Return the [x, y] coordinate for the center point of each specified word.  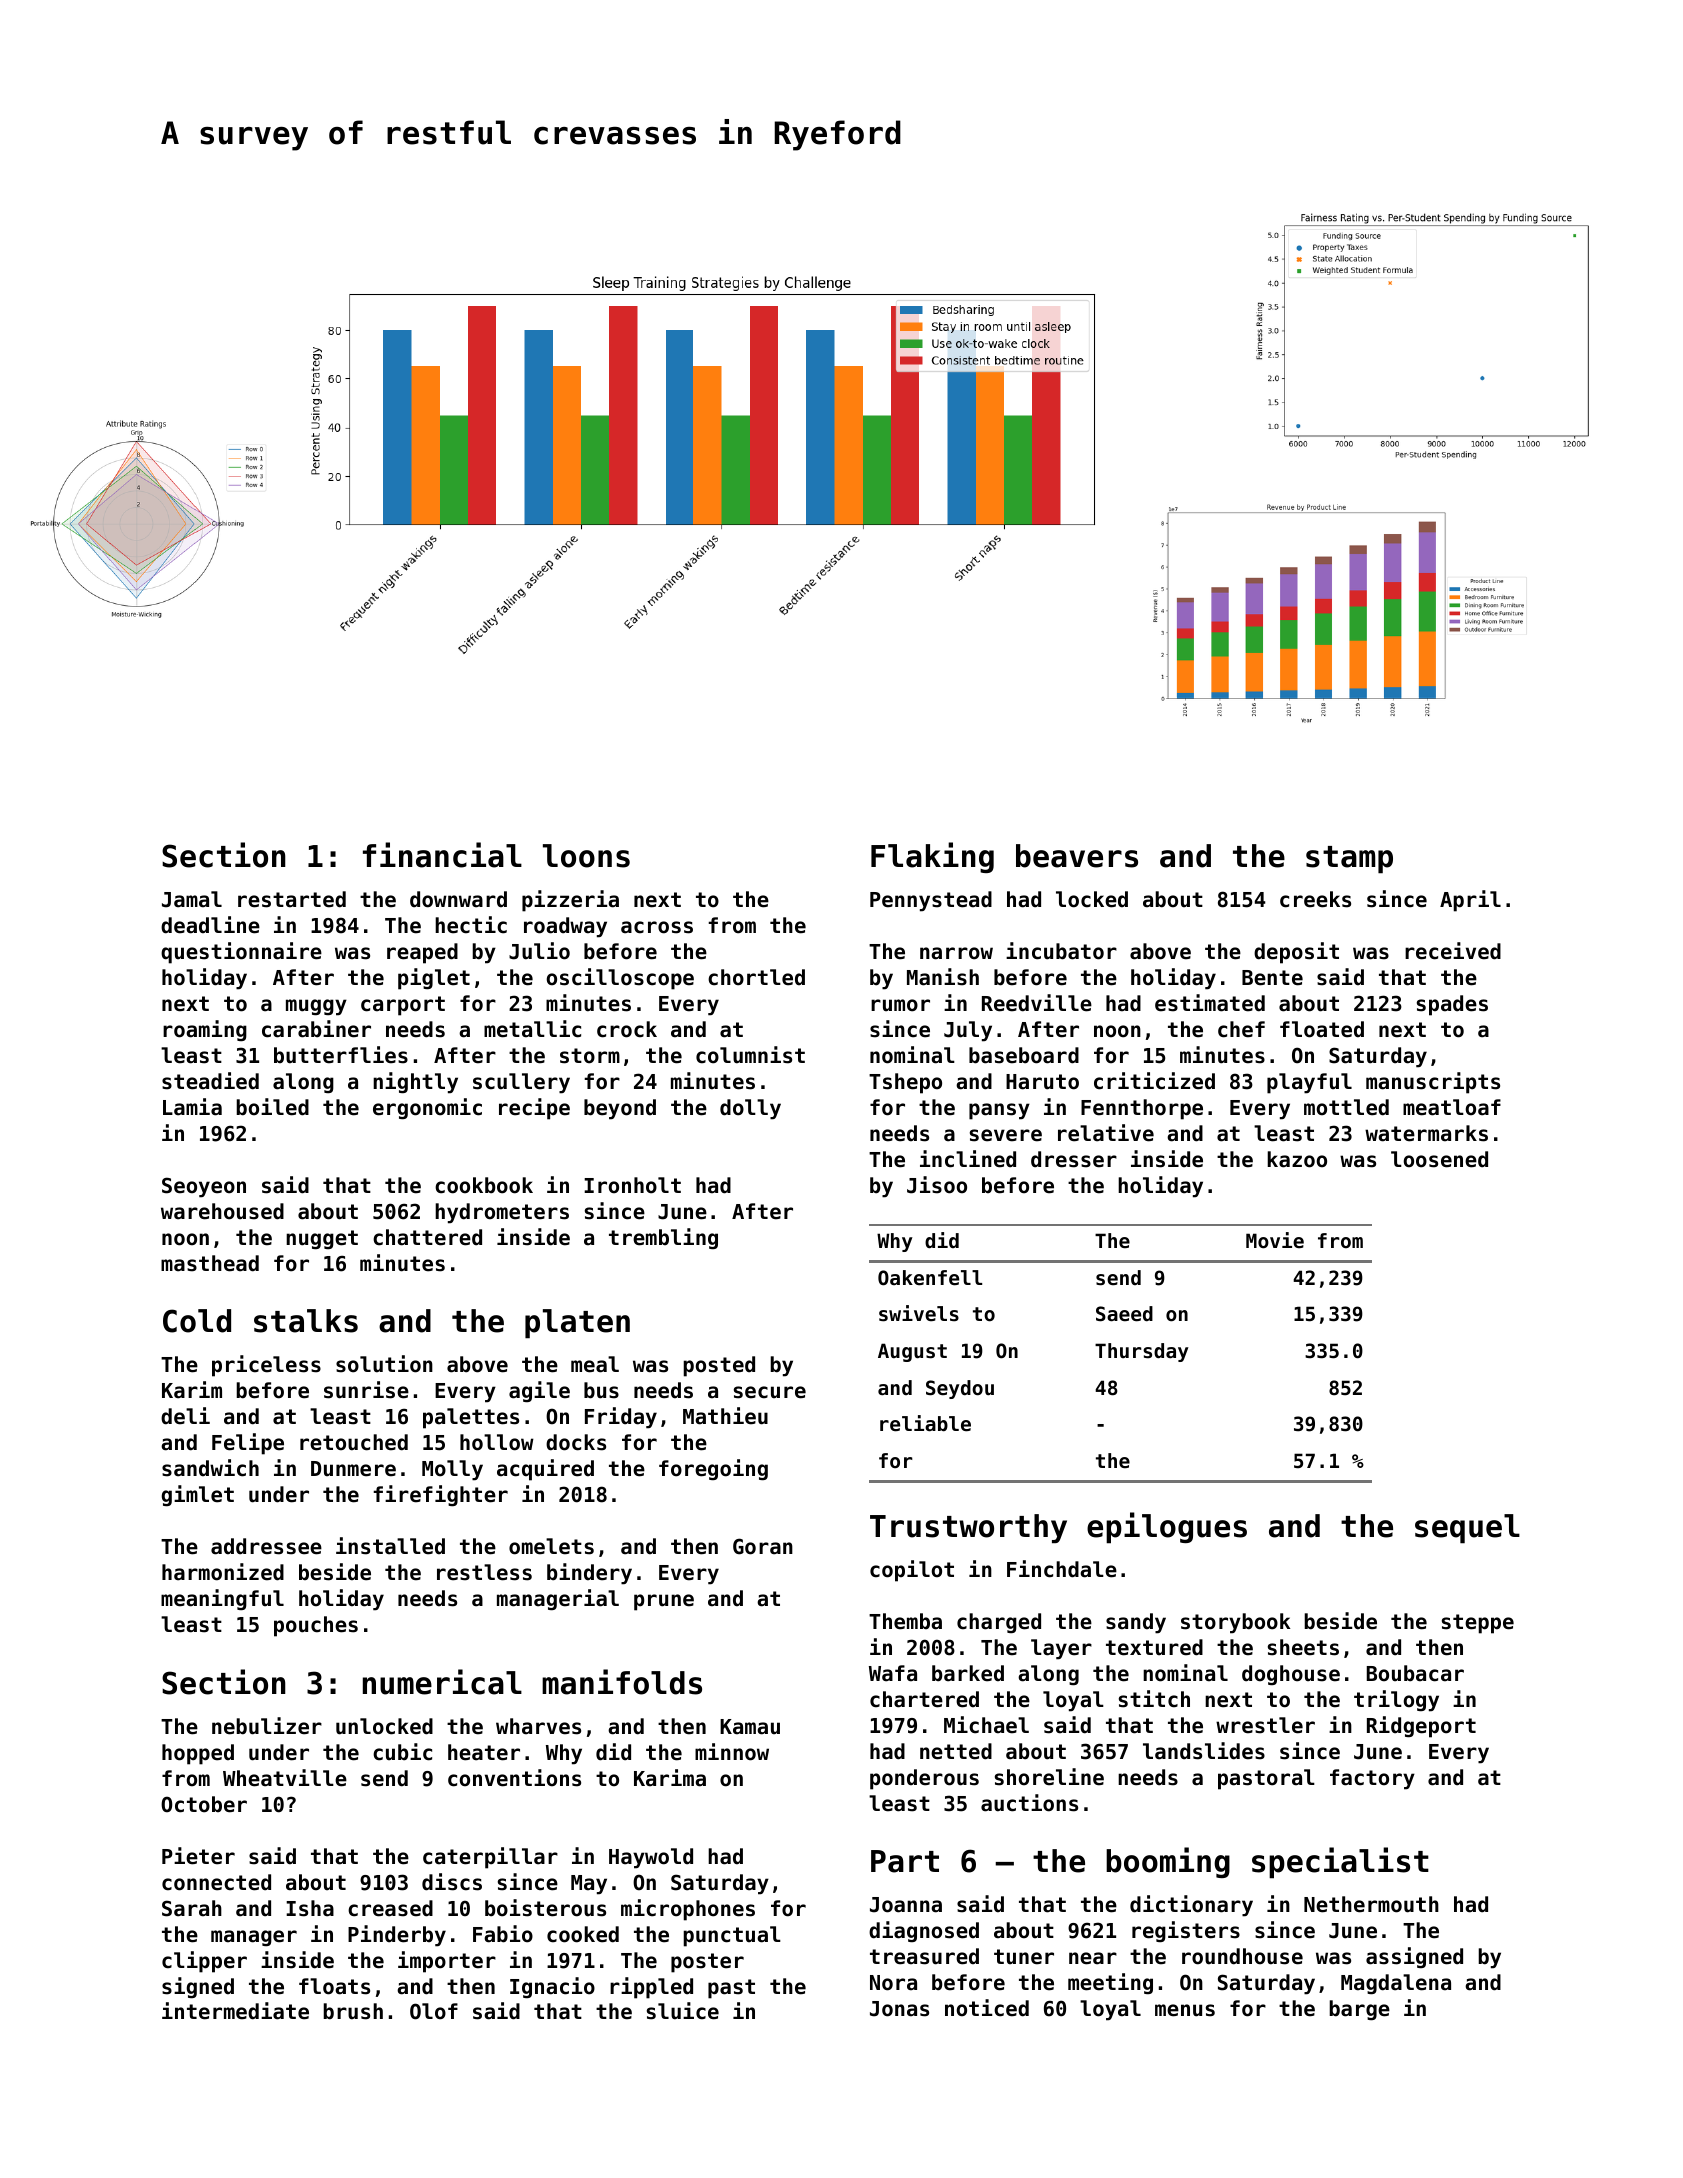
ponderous [924, 1779]
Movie [1275, 1240]
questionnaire [241, 953]
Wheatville [285, 1778]
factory [1372, 1779]
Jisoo [937, 1185]
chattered [427, 1237]
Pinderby [397, 1936]
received [1453, 951]
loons [586, 856]
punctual [732, 1936]
